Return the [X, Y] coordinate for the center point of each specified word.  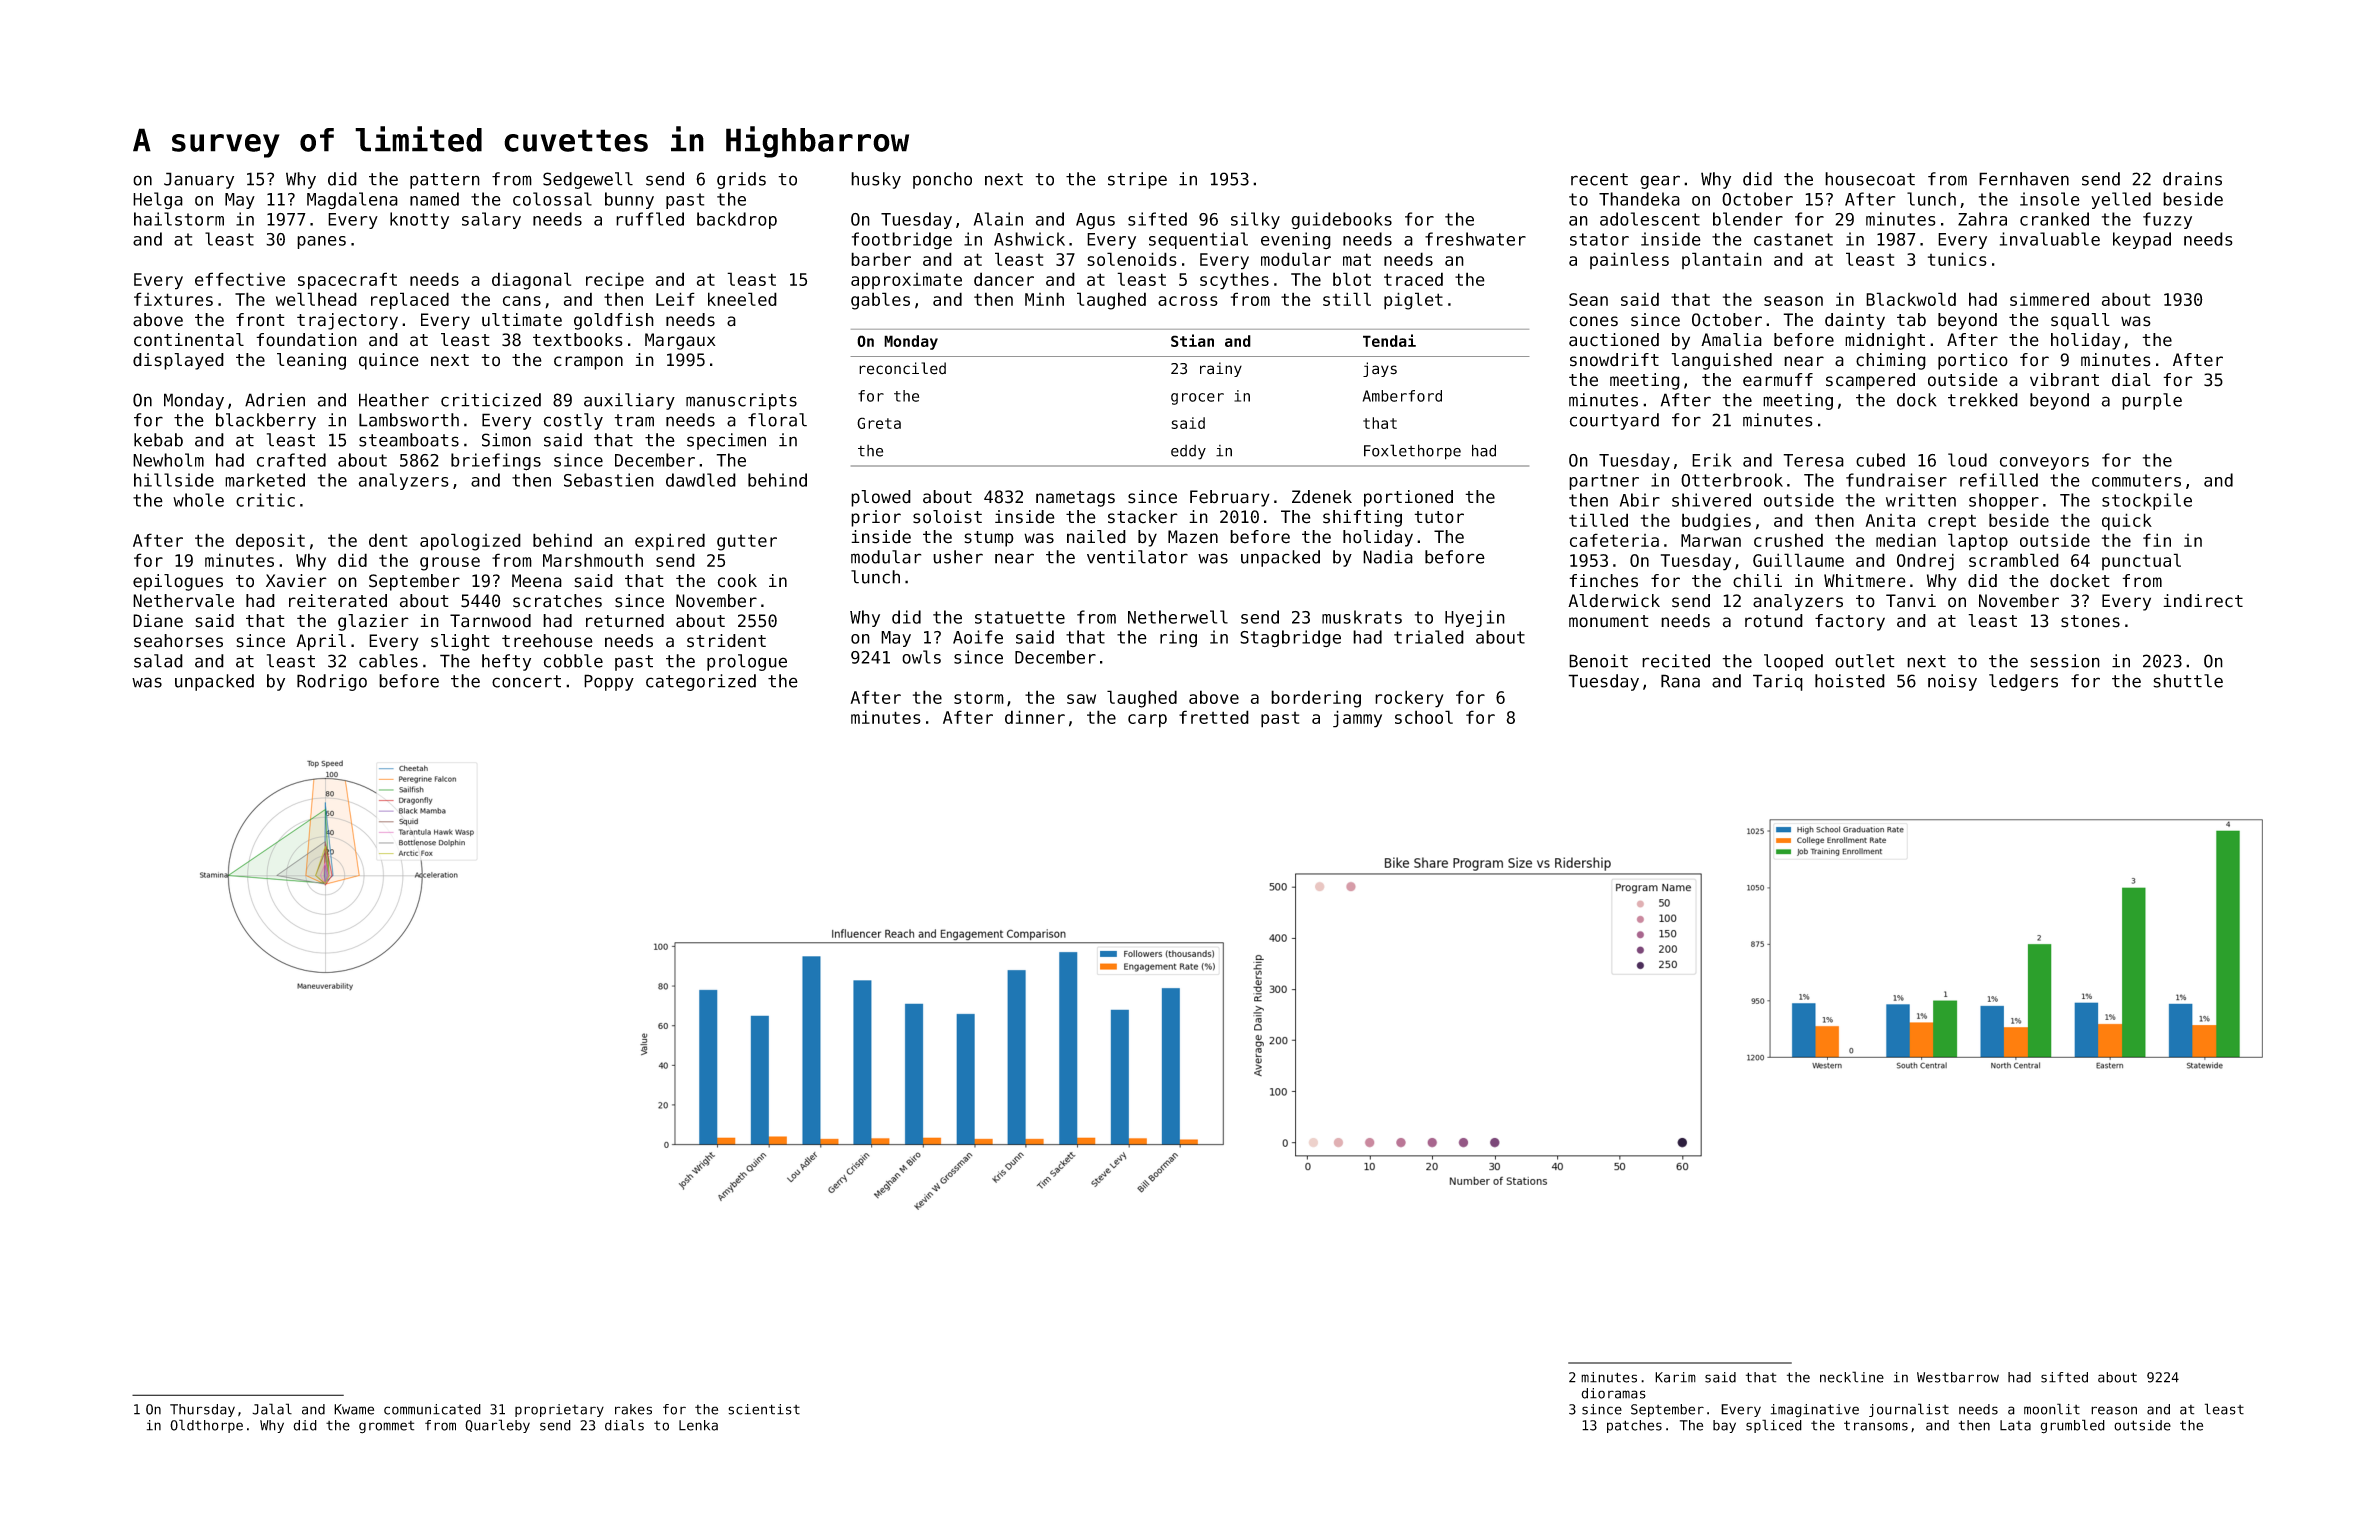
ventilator [1137, 557]
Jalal [272, 1409]
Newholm [168, 460]
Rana [1680, 681]
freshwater [1475, 239]
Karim [1675, 1377]
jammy [1357, 719]
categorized [701, 682]
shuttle [2188, 681]
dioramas [1613, 1393]
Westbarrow [1958, 1377]
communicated [432, 1409]
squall [2080, 321]
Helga [158, 200]
